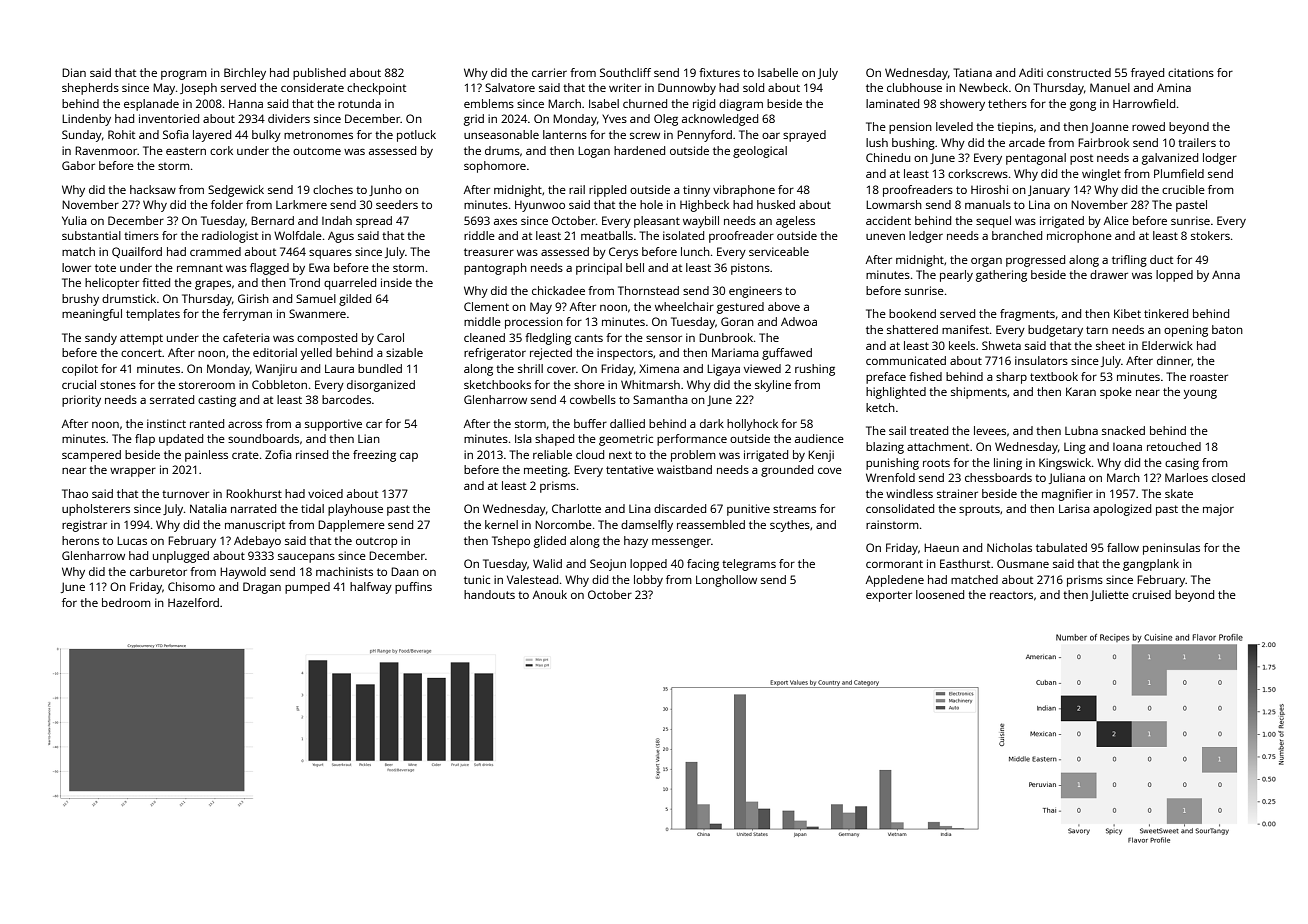  I want to click on dividers, so click(289, 118).
